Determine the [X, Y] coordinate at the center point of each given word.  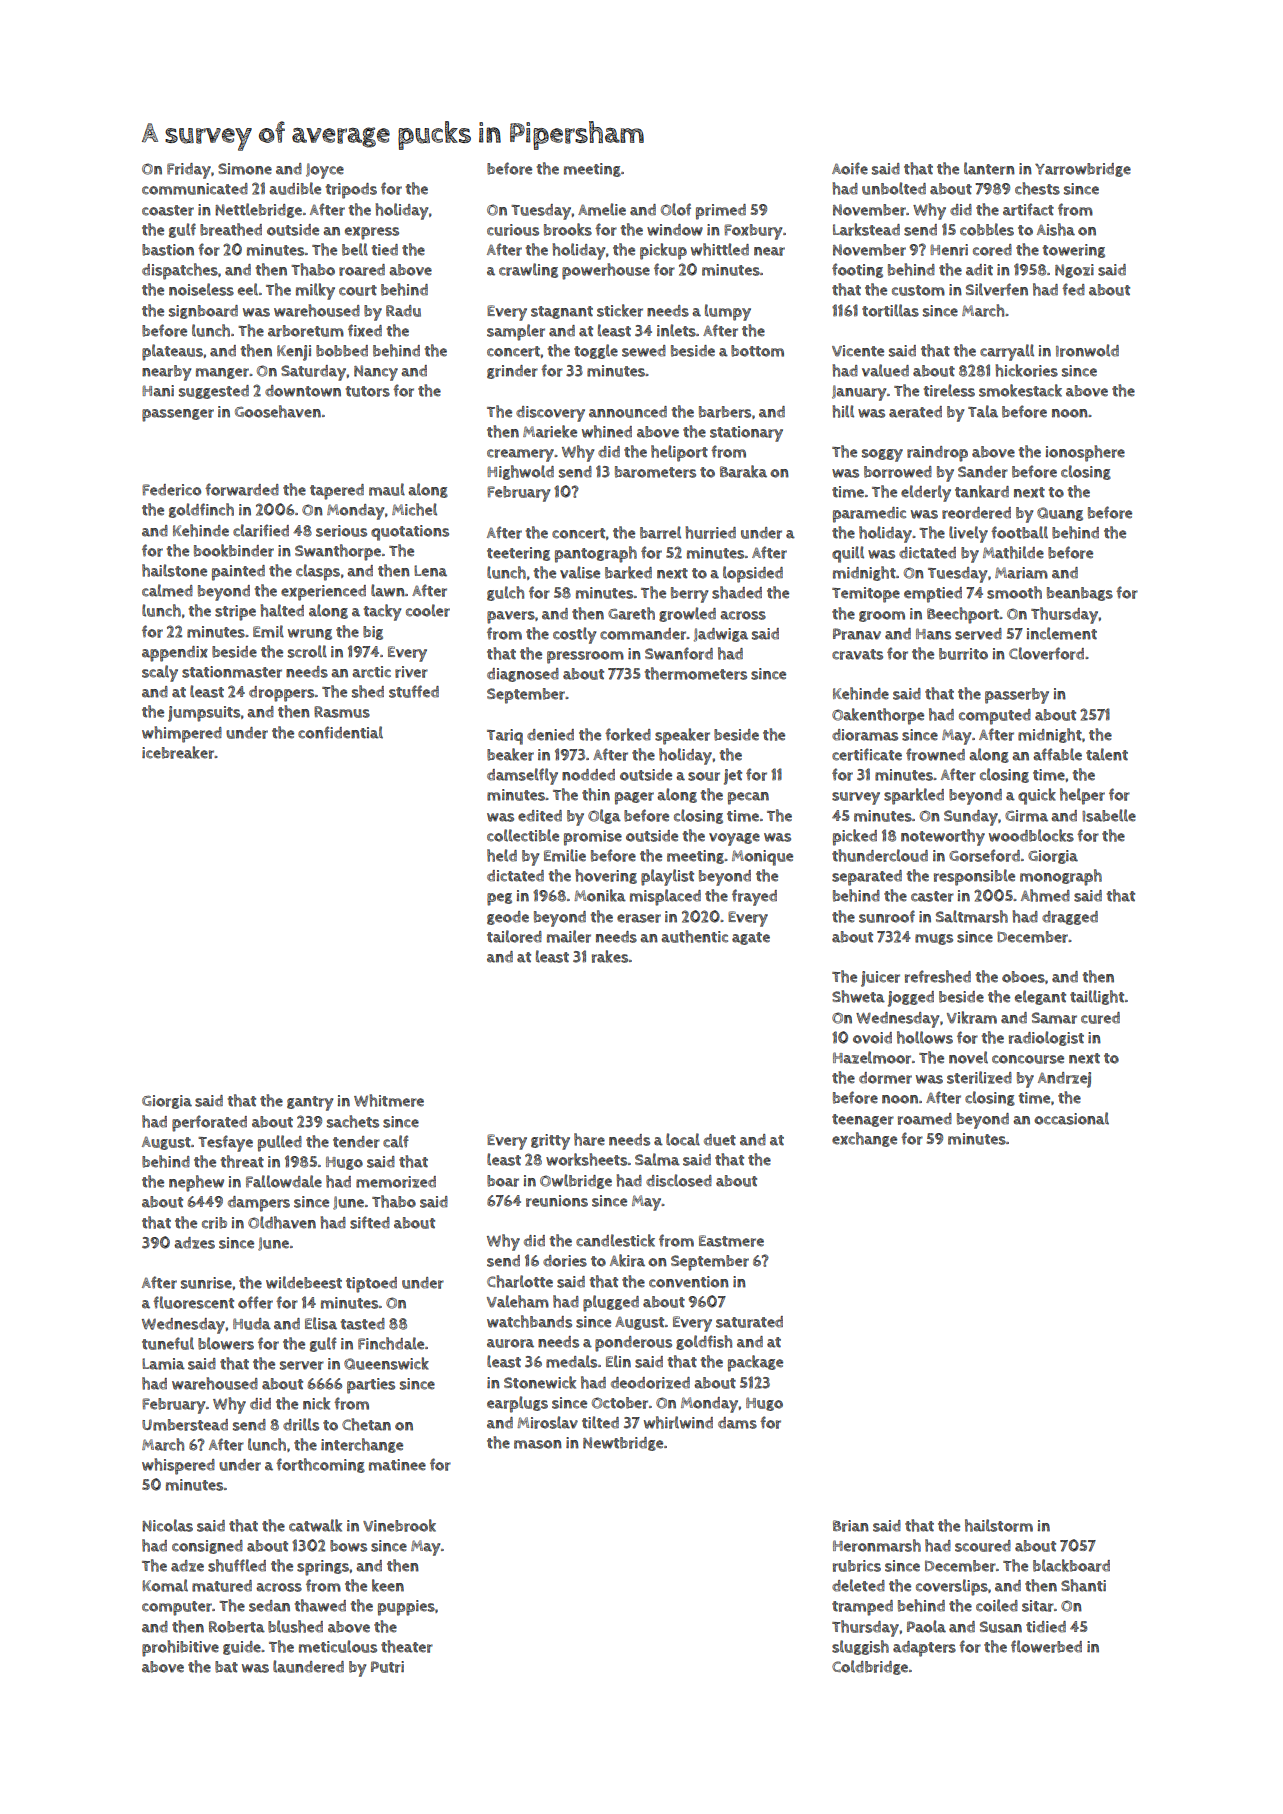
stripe [235, 613]
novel [968, 1057]
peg [499, 899]
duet [720, 1140]
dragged [1070, 918]
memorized [396, 1182]
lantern [989, 168]
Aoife [850, 168]
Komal [165, 1585]
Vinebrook [399, 1525]
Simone [245, 169]
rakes [610, 956]
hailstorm [999, 1525]
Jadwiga [721, 635]
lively [968, 534]
